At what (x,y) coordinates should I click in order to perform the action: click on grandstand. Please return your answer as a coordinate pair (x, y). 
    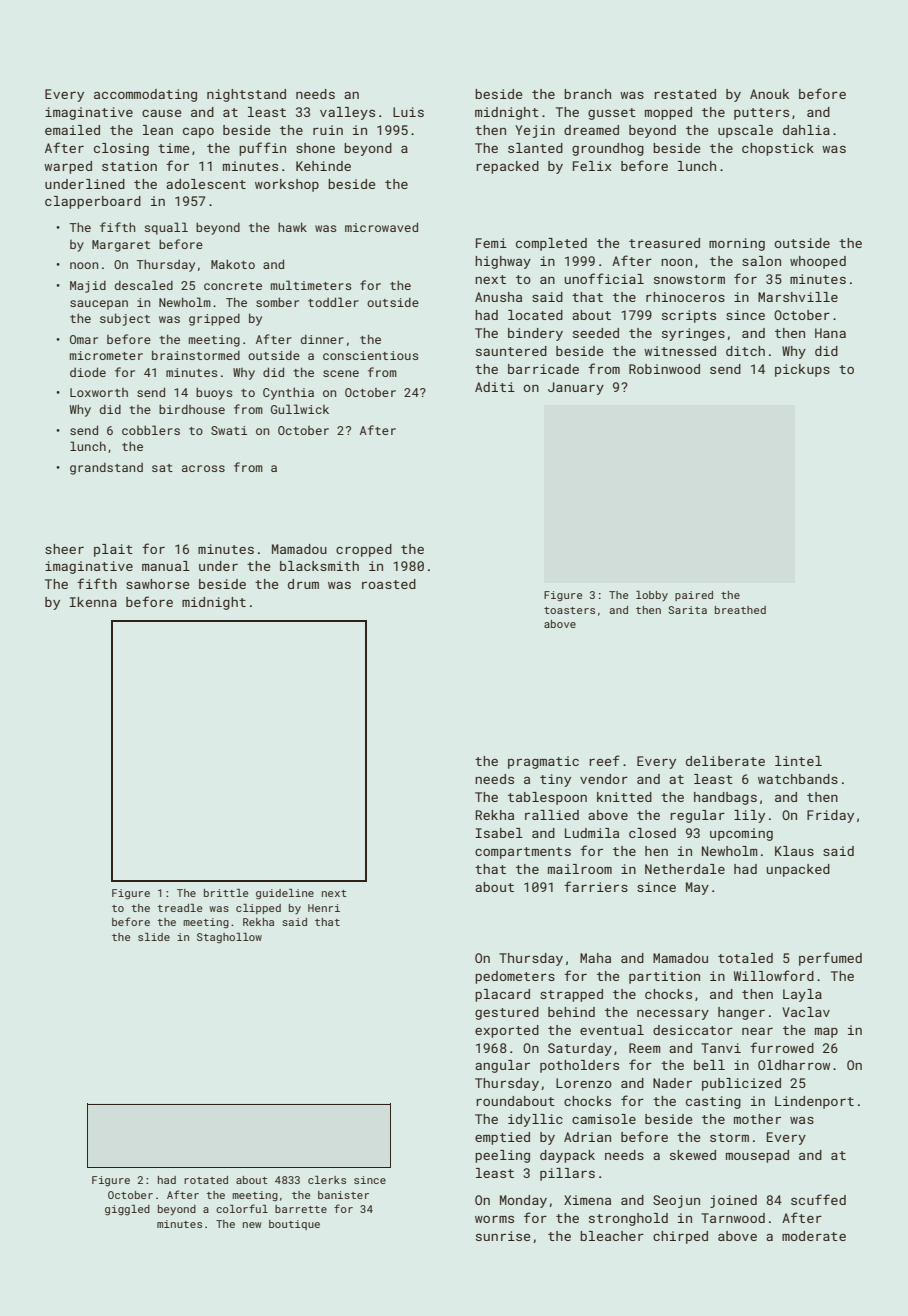
    Looking at the image, I should click on (106, 469).
